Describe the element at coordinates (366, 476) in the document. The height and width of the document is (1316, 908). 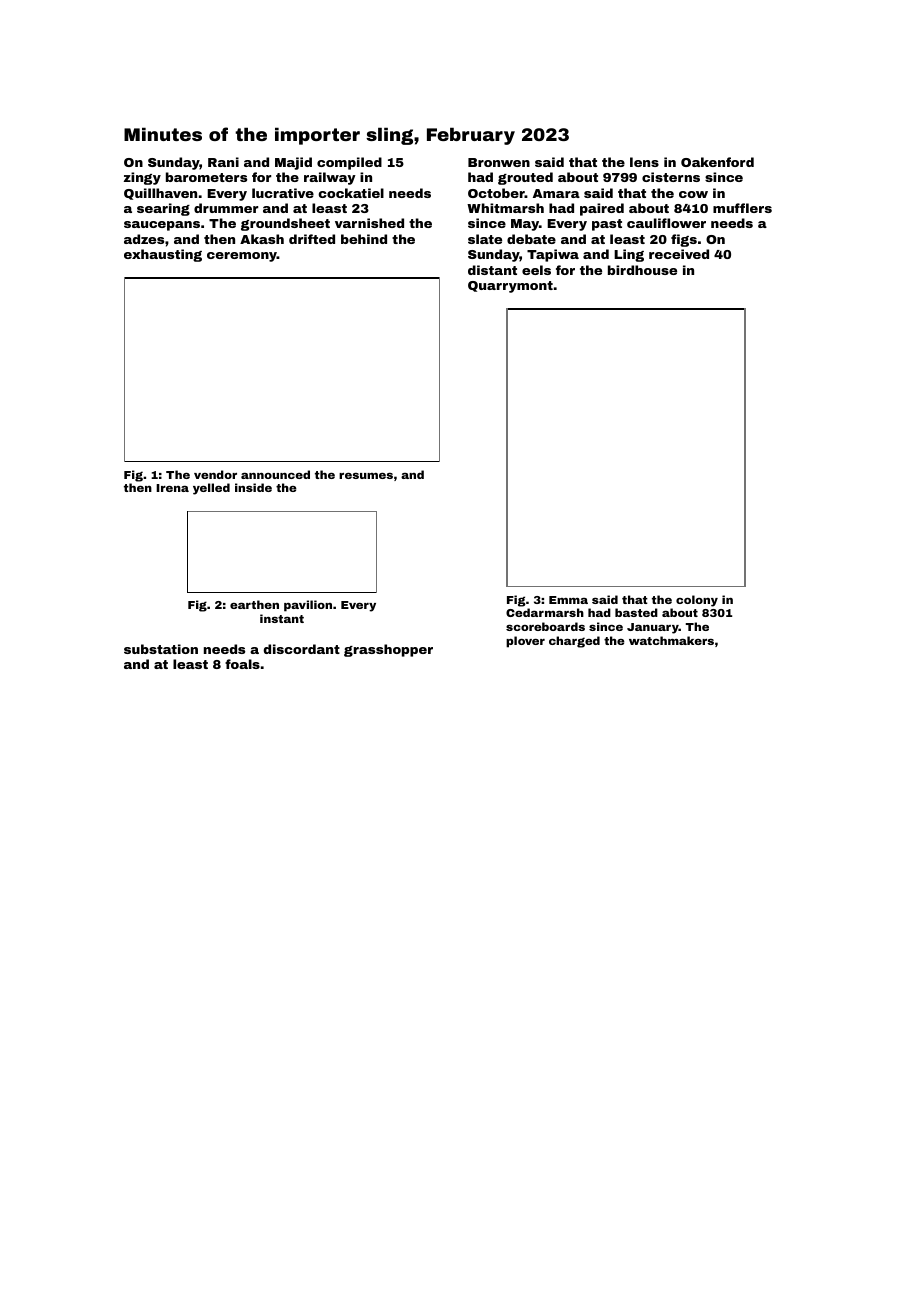
I see `resumes` at that location.
